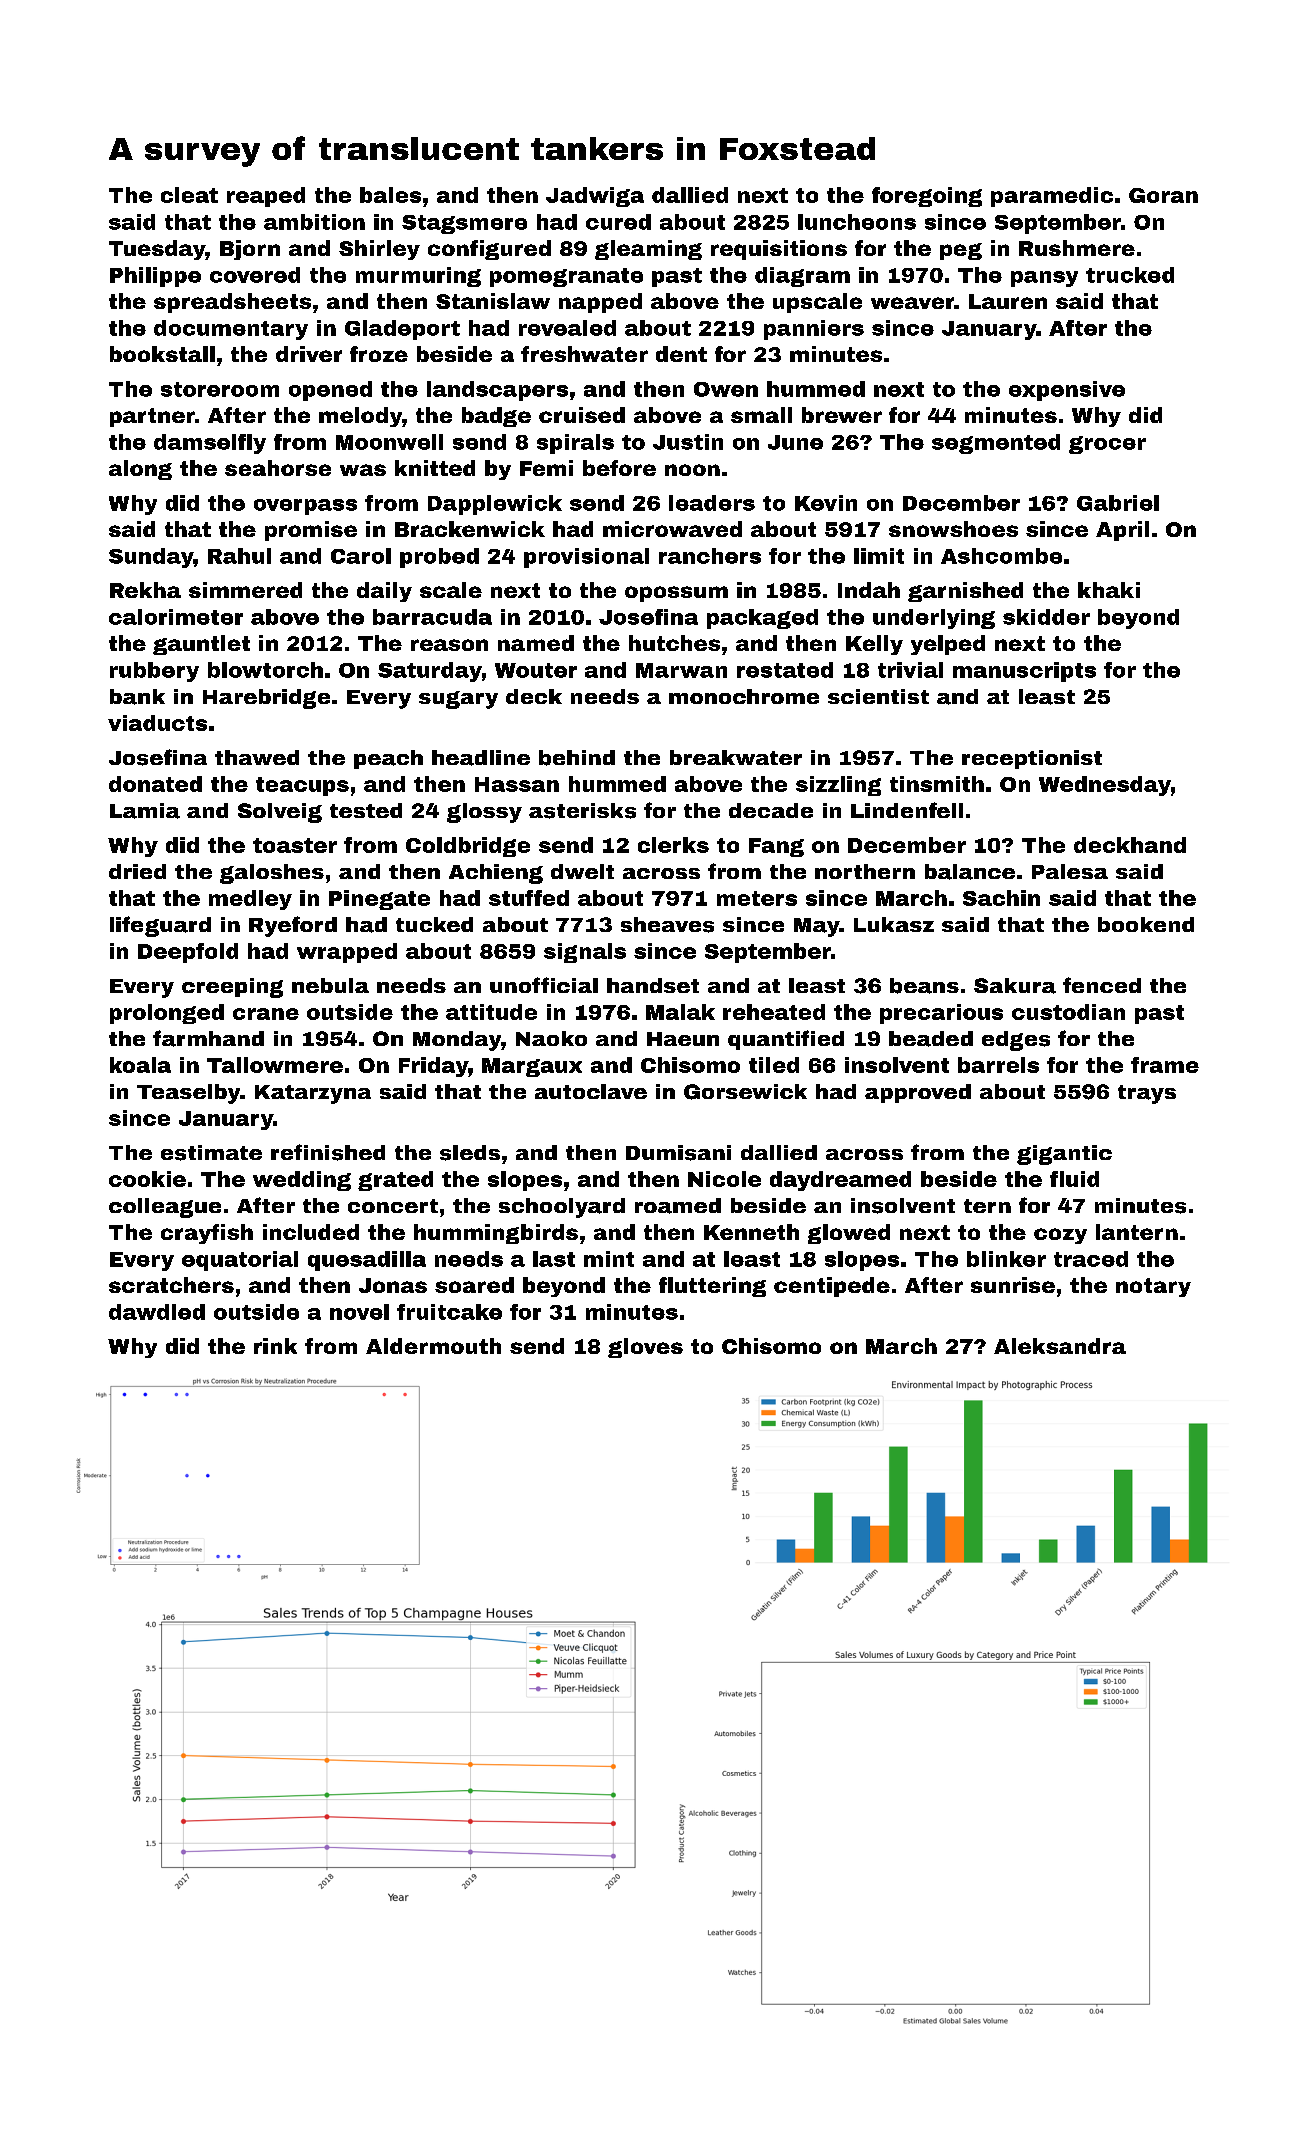  Describe the element at coordinates (207, 1234) in the screenshot. I see `crayfish` at that location.
